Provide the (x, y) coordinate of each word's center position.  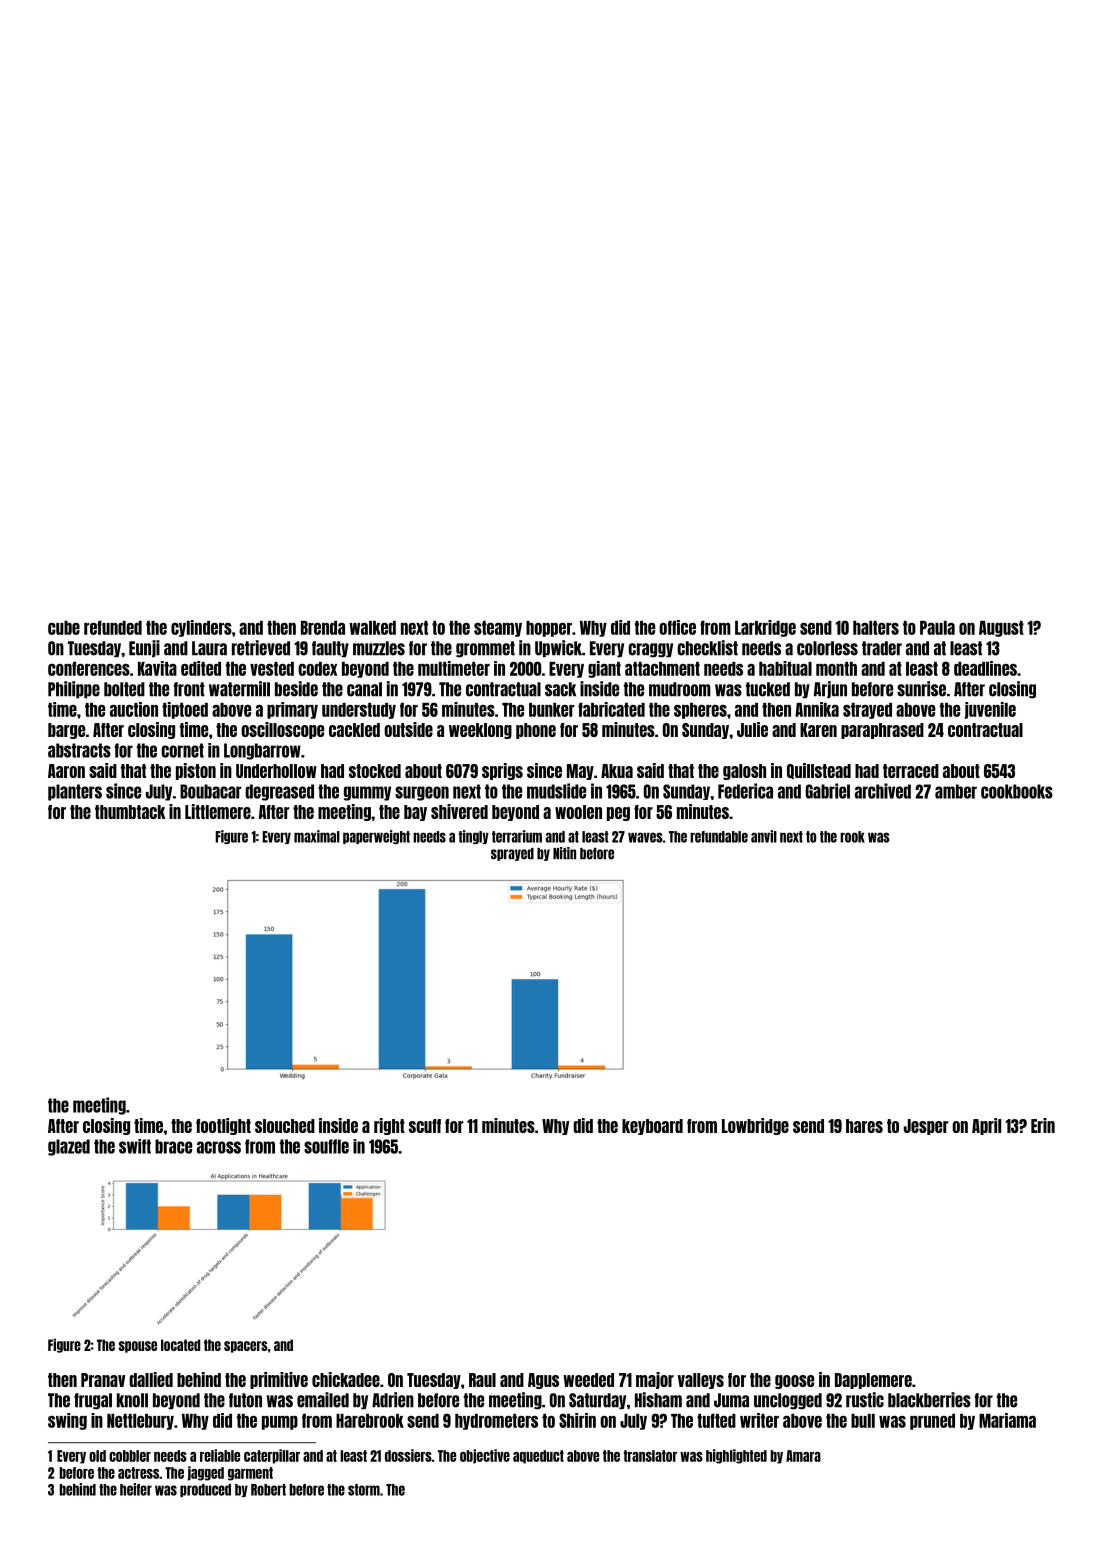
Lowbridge (755, 1126)
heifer (136, 1489)
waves (645, 837)
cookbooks (1017, 791)
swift (135, 1146)
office (677, 627)
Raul (482, 1380)
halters (876, 628)
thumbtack (130, 812)
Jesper (926, 1127)
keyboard (652, 1127)
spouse (138, 1347)
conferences (89, 668)
